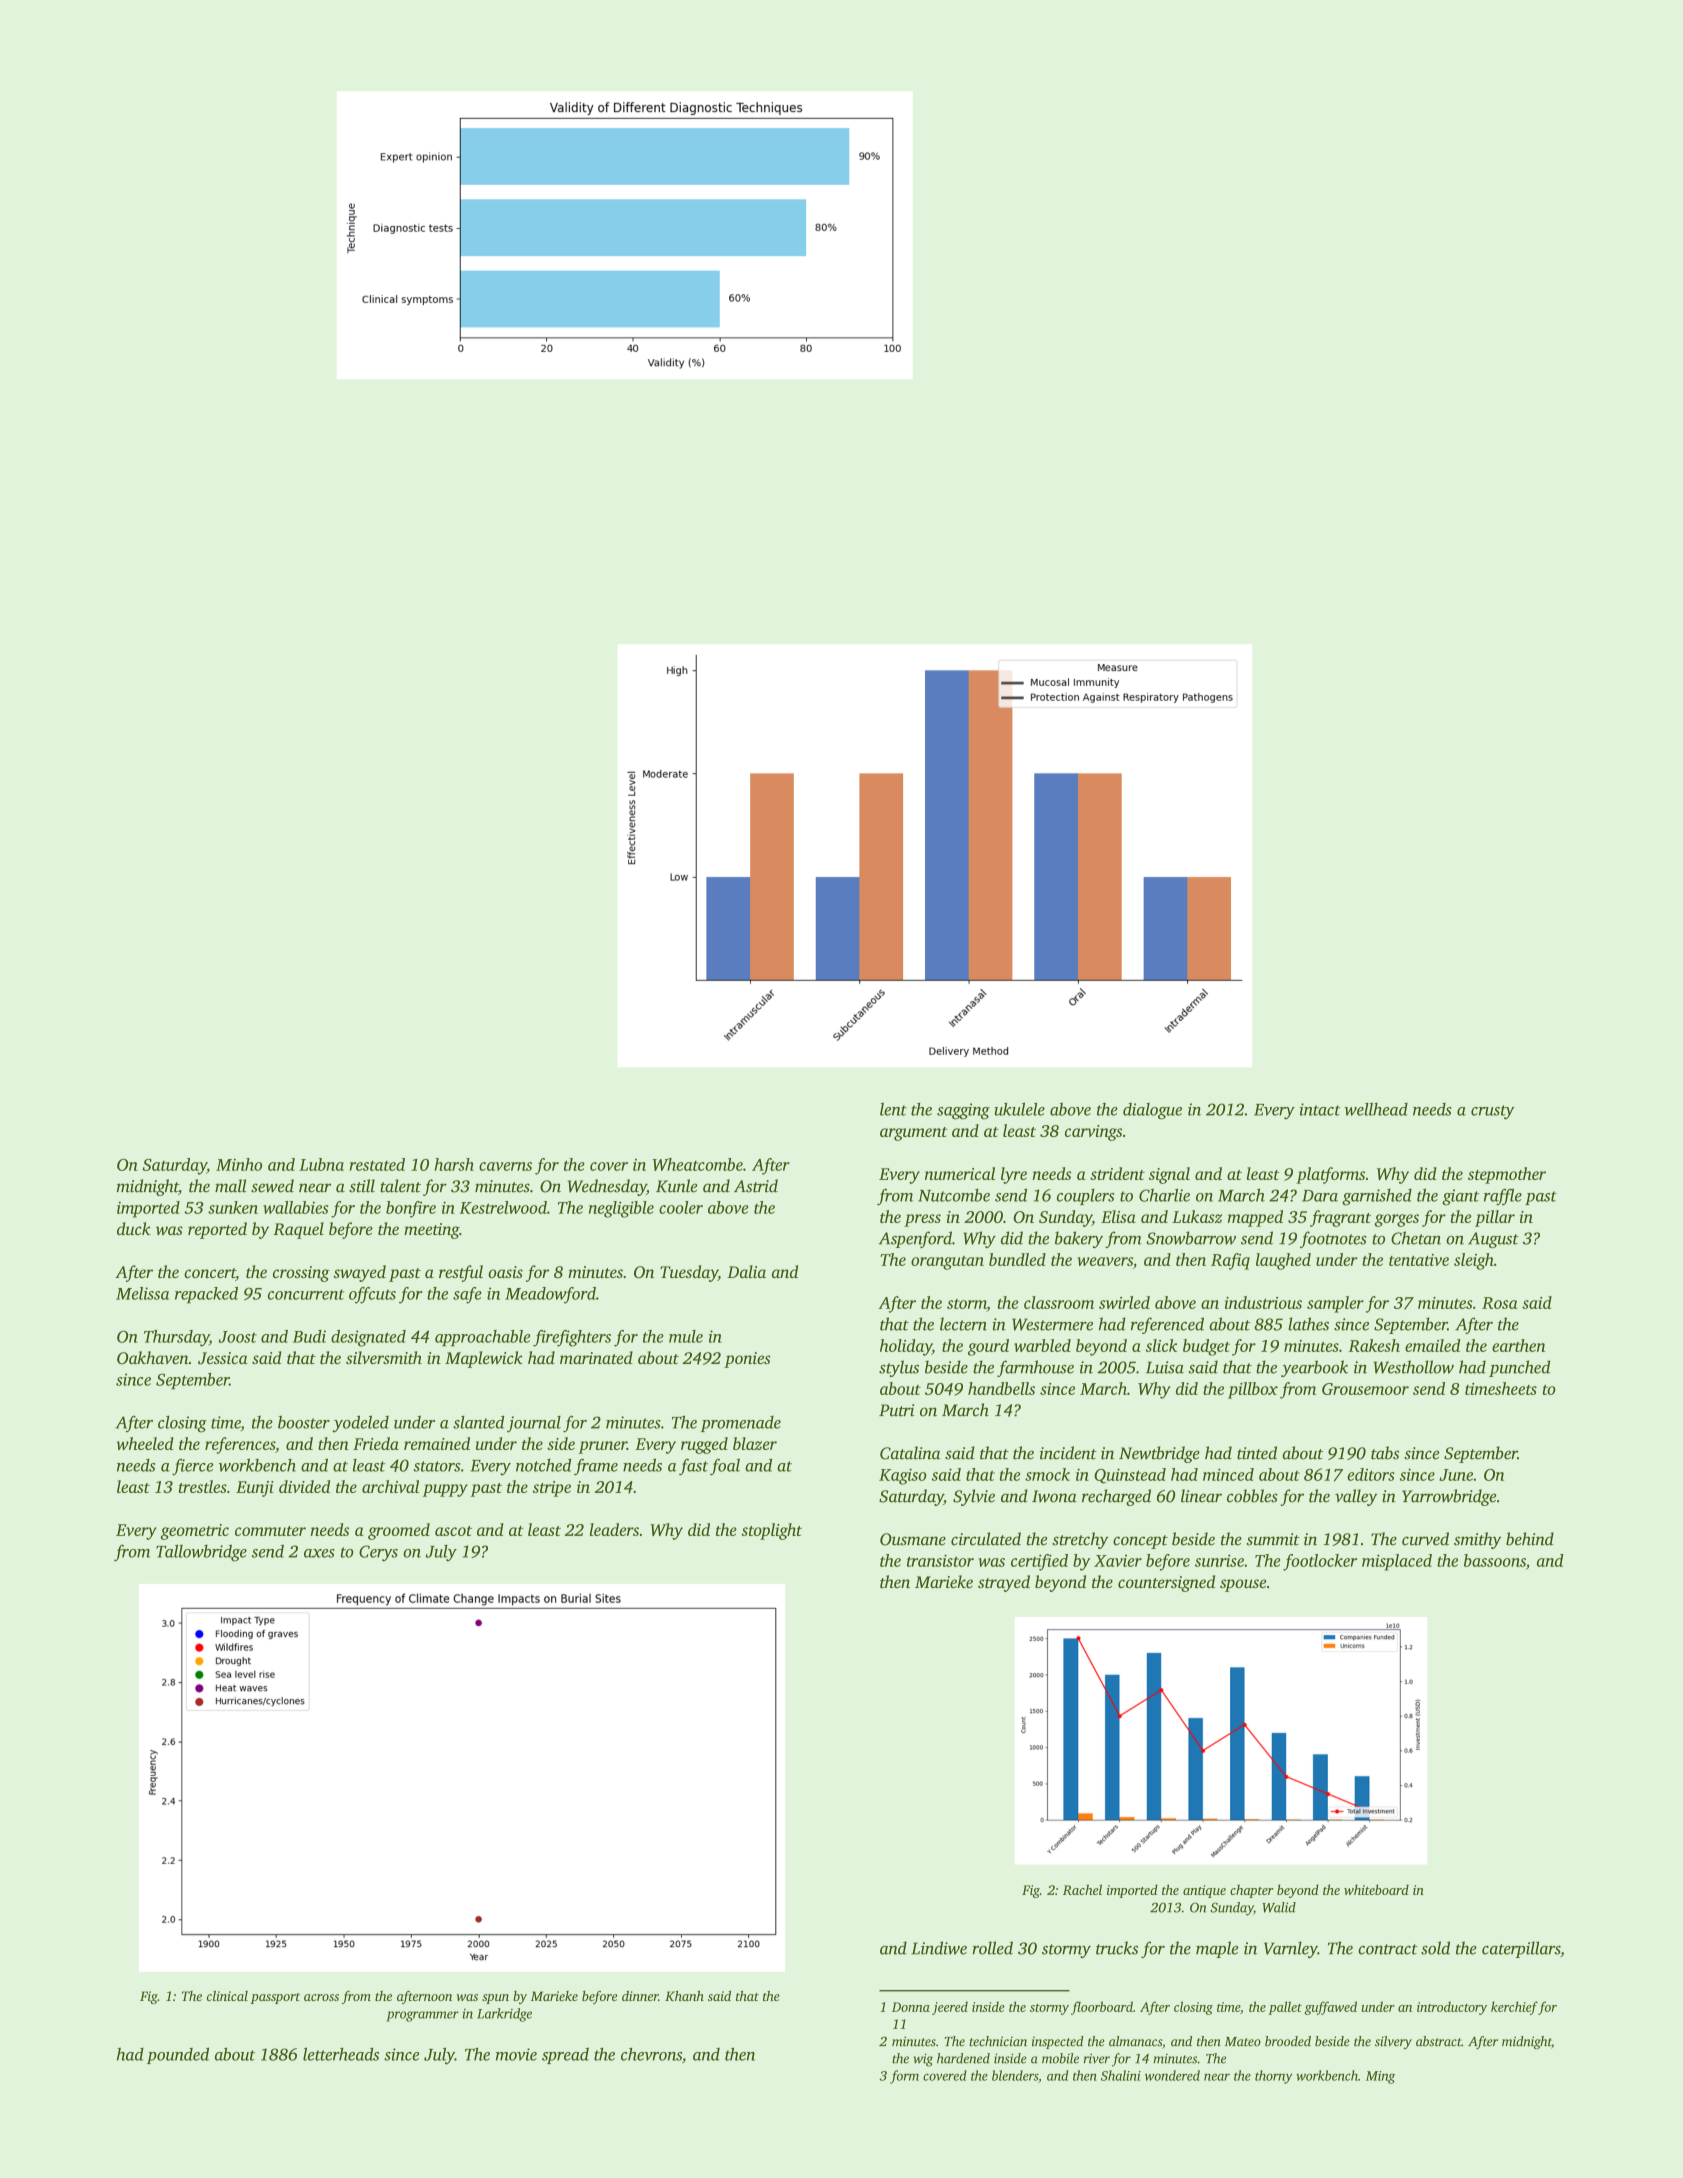 The width and height of the screenshot is (1683, 2178). Describe the element at coordinates (1320, 1109) in the screenshot. I see `intact` at that location.
